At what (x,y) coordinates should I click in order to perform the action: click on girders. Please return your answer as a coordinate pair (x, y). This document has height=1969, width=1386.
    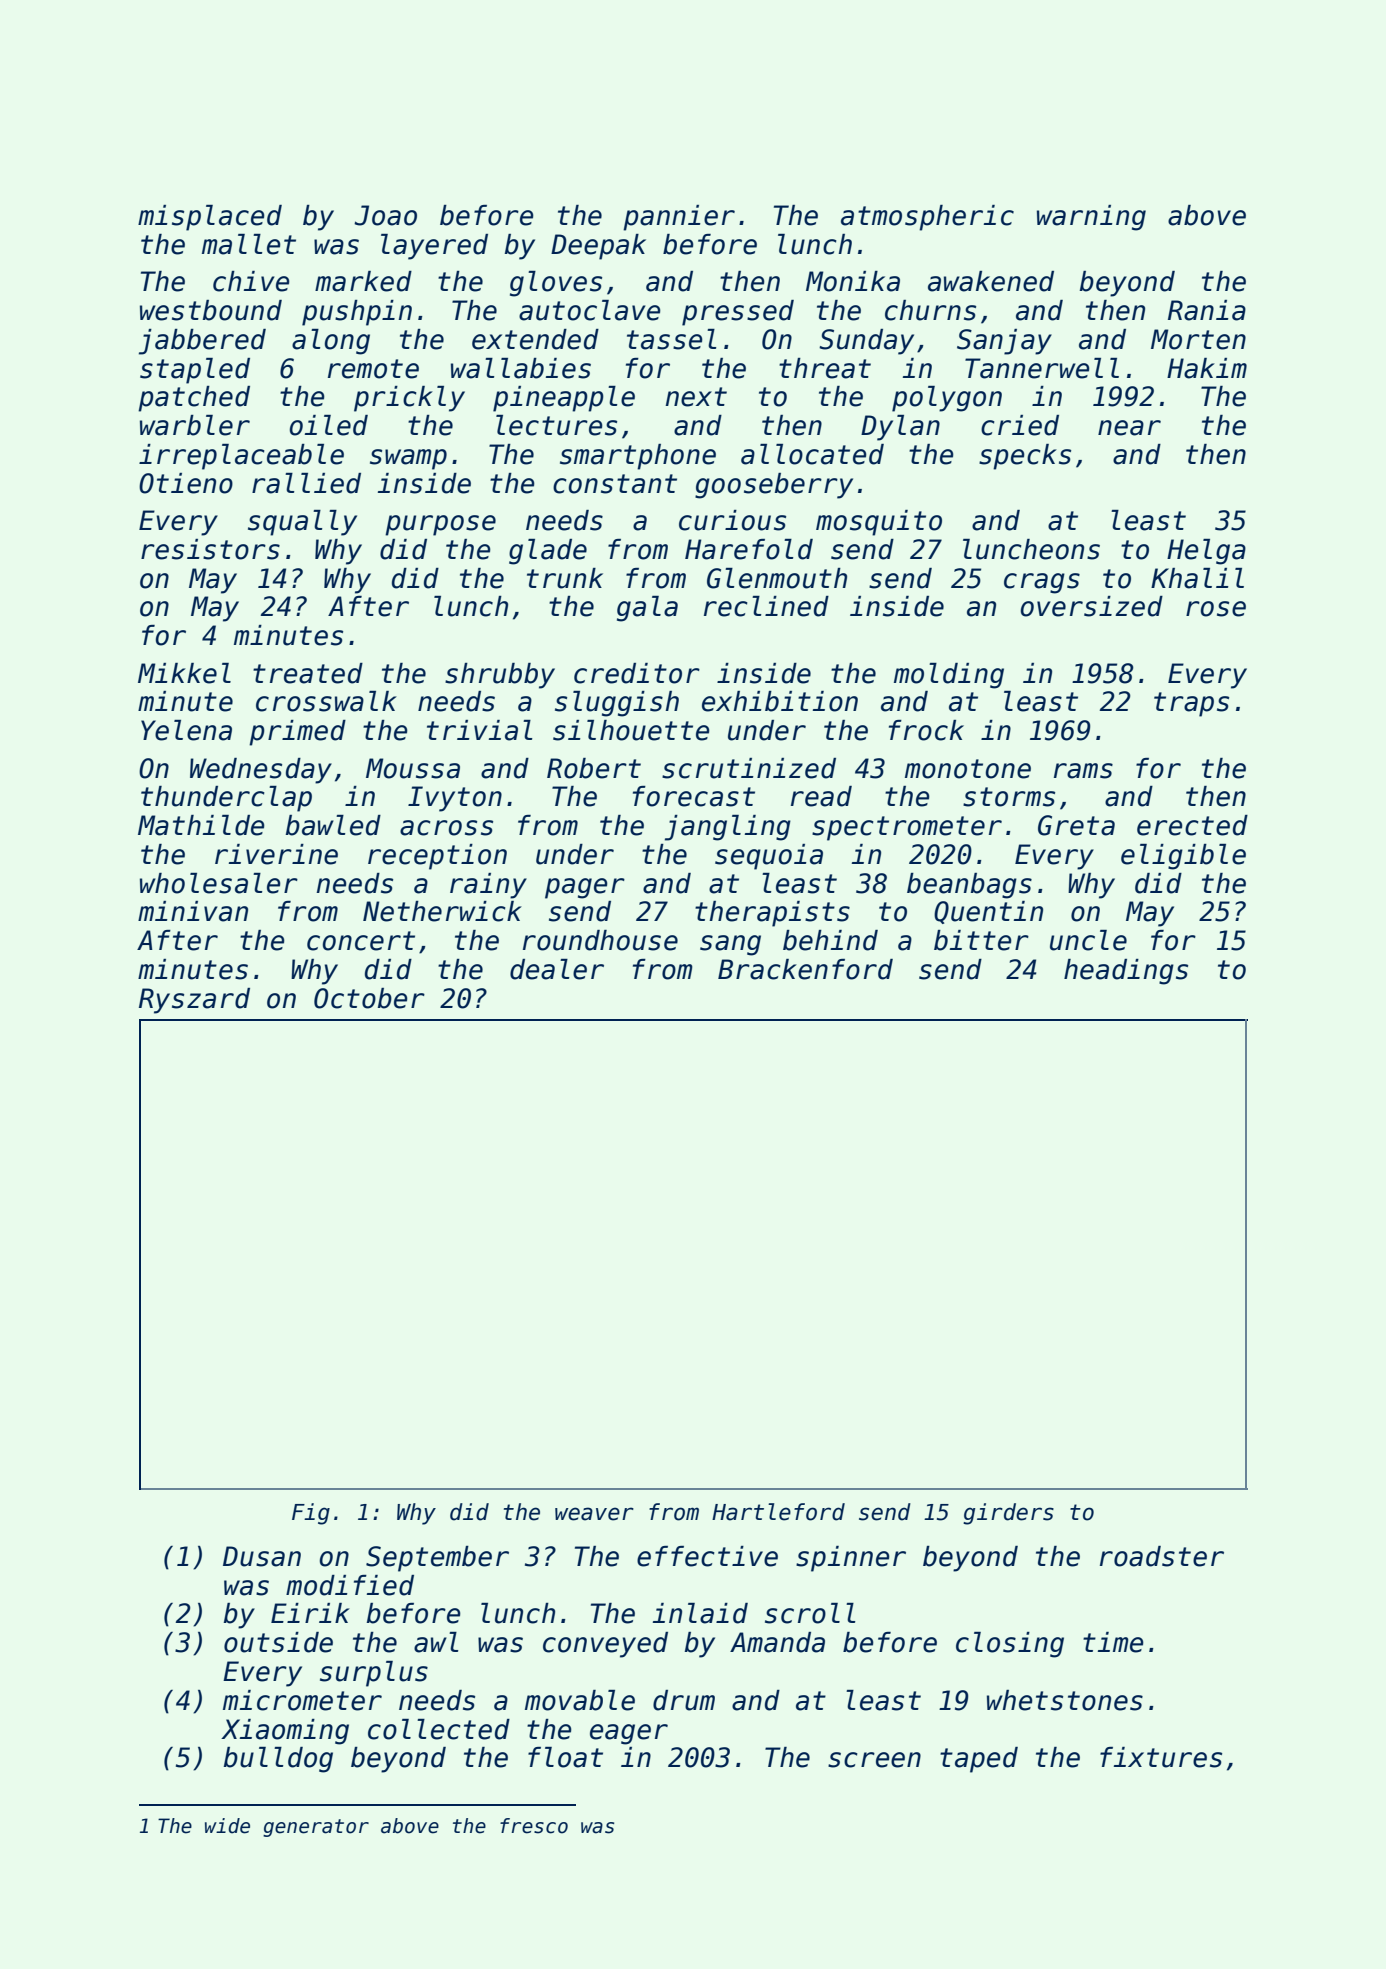
    Looking at the image, I should click on (1008, 1514).
